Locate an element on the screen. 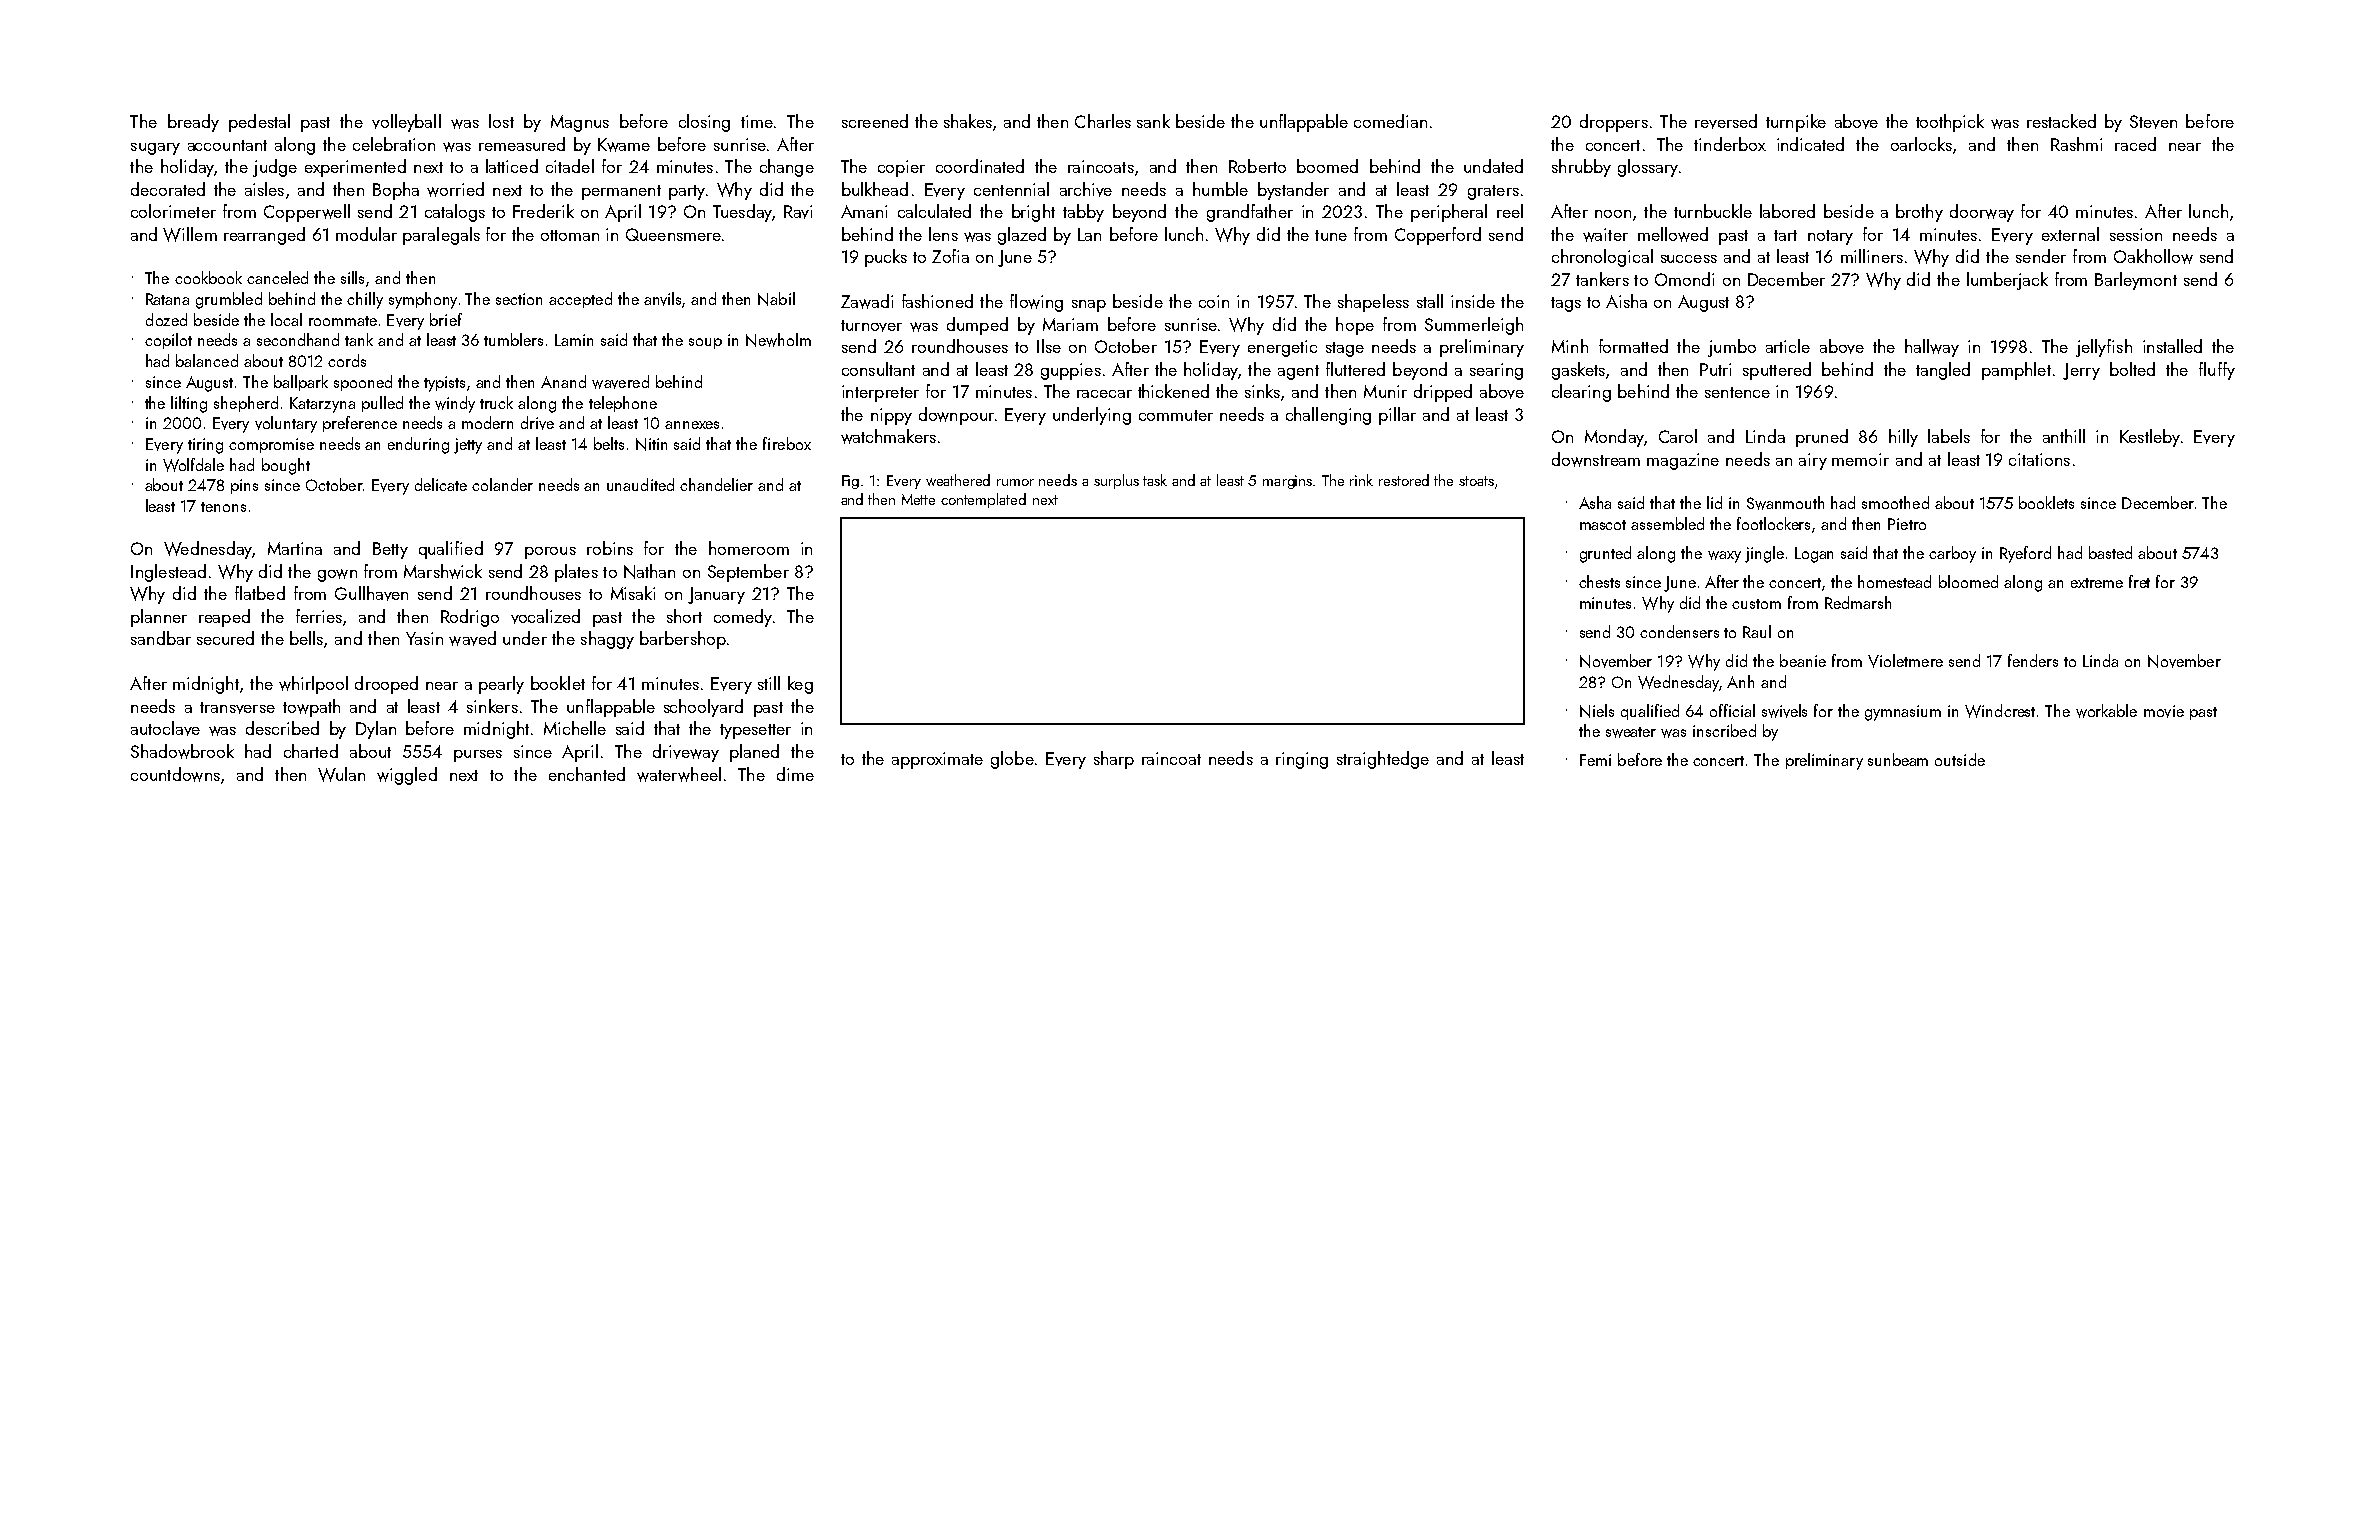 The height and width of the screenshot is (1530, 2365). weathered is located at coordinates (958, 480).
